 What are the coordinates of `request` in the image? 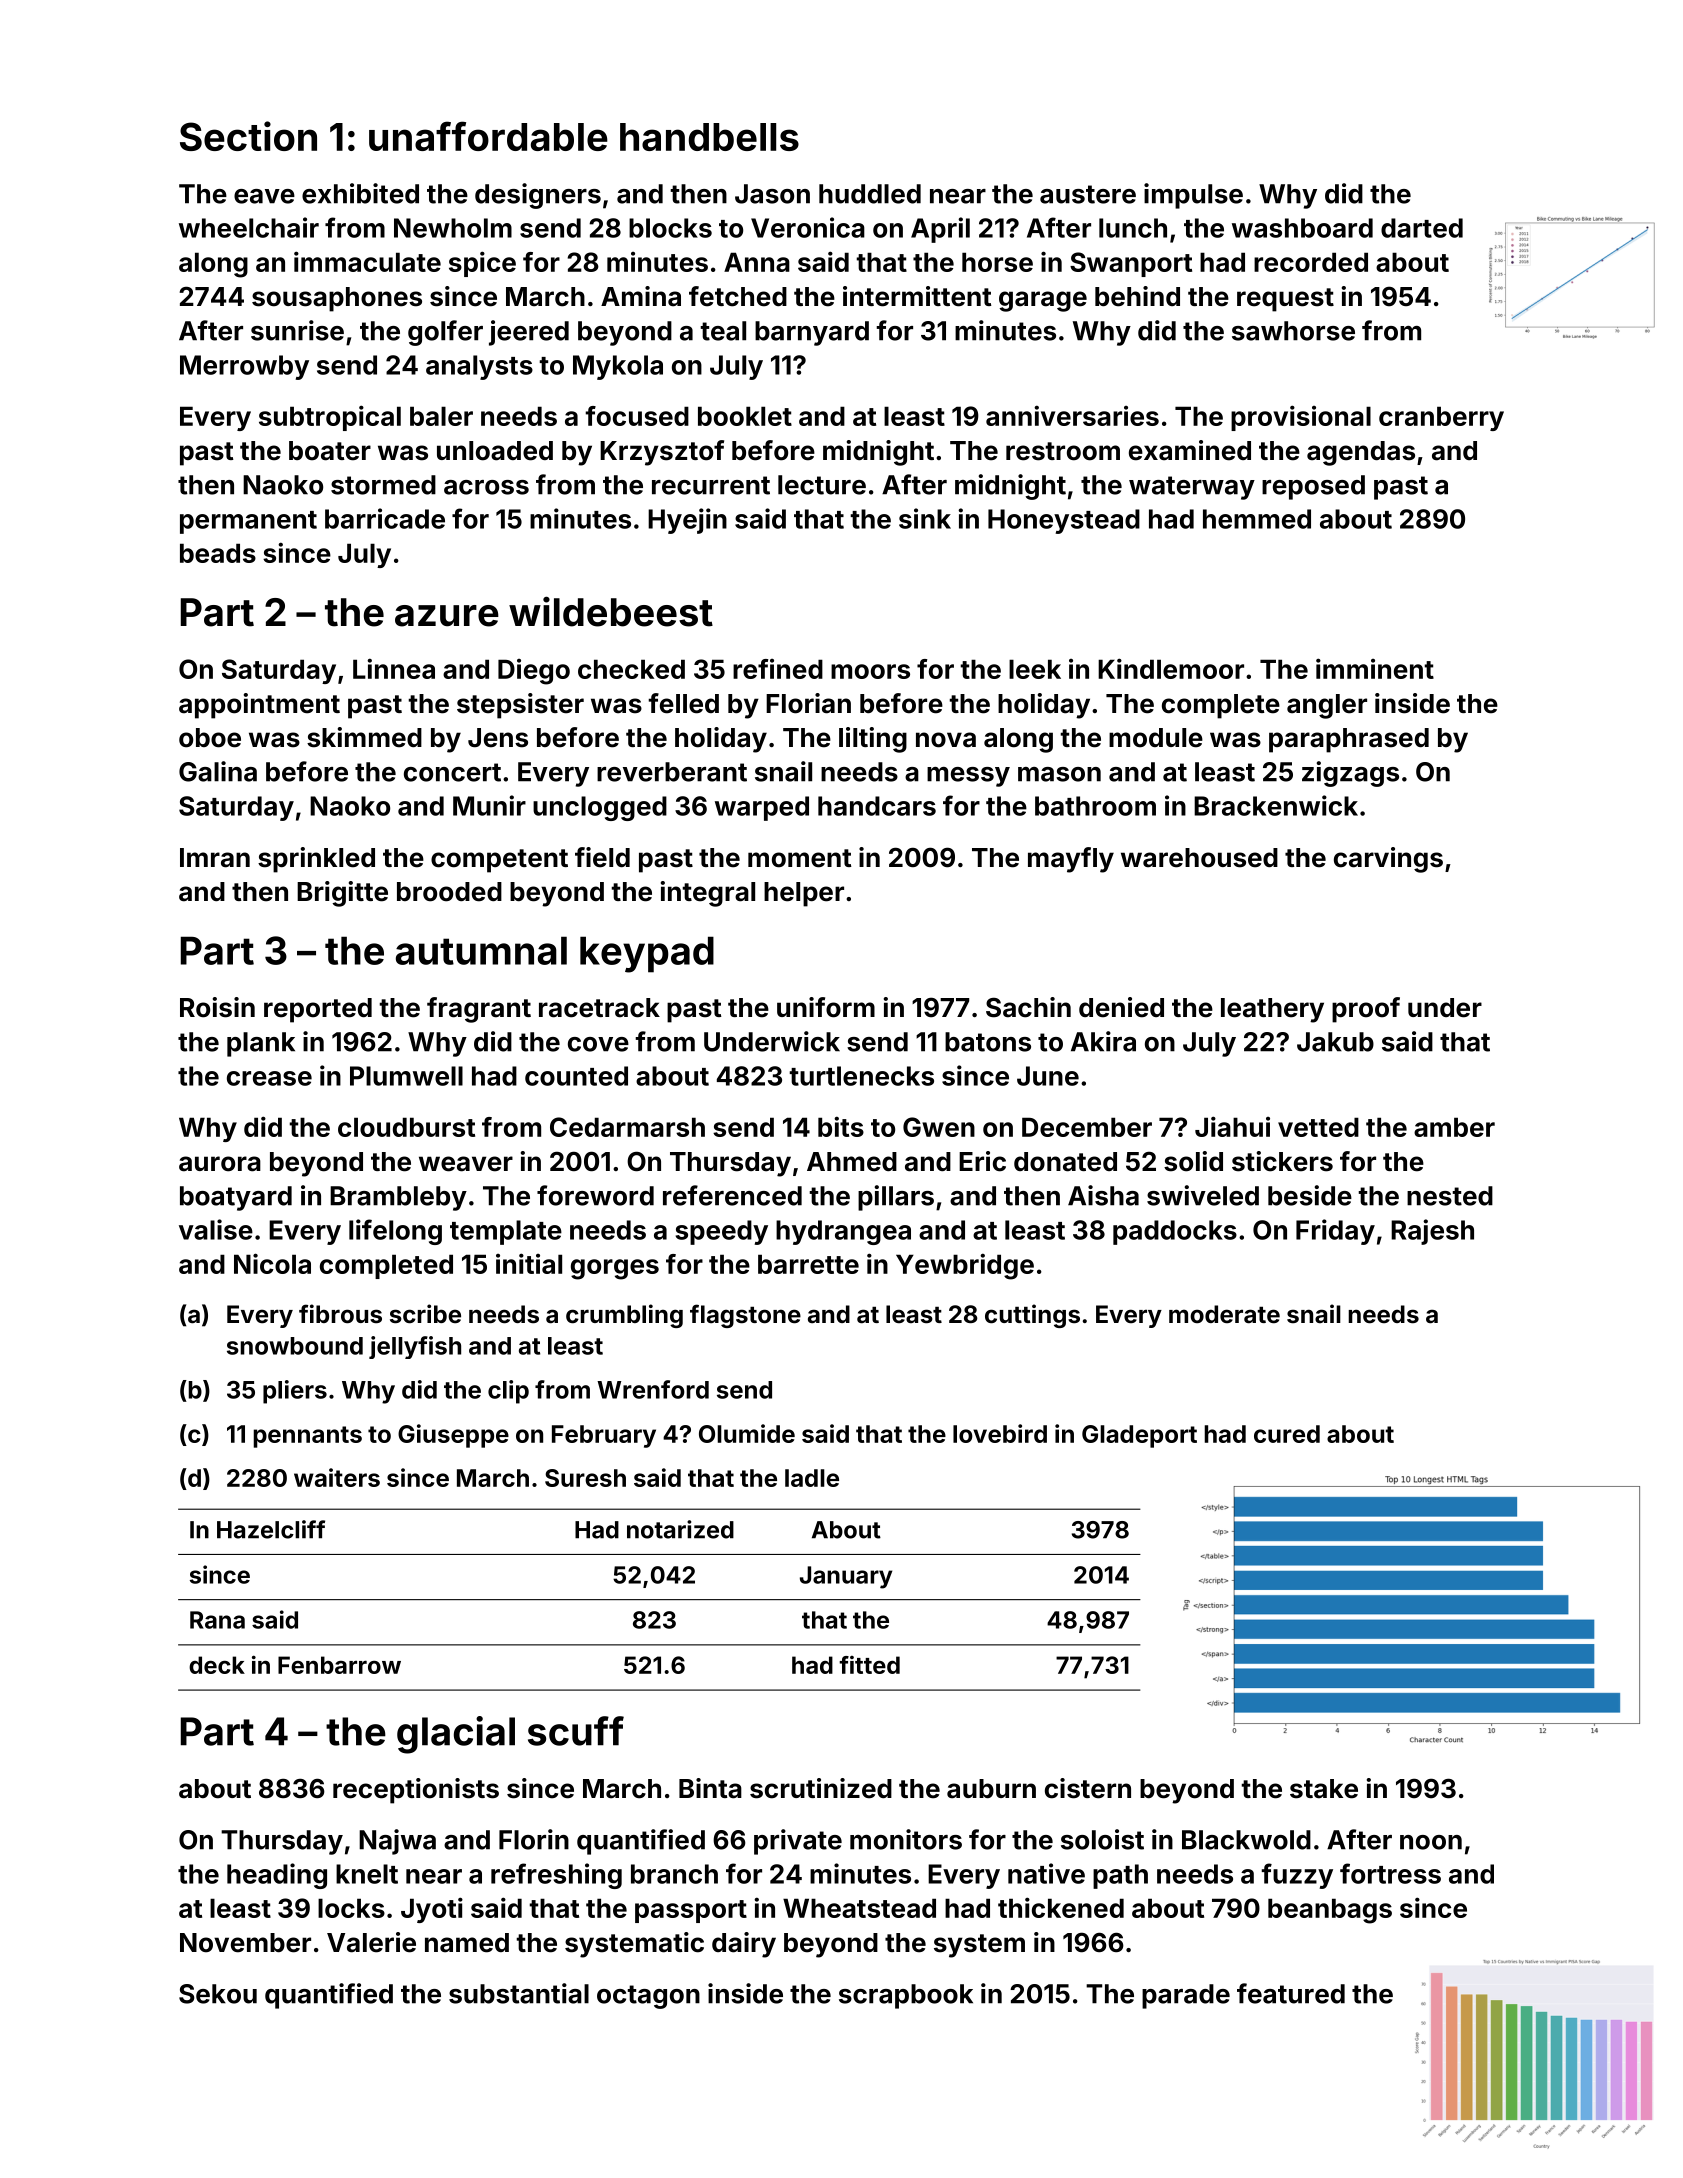 It's located at (1285, 300).
